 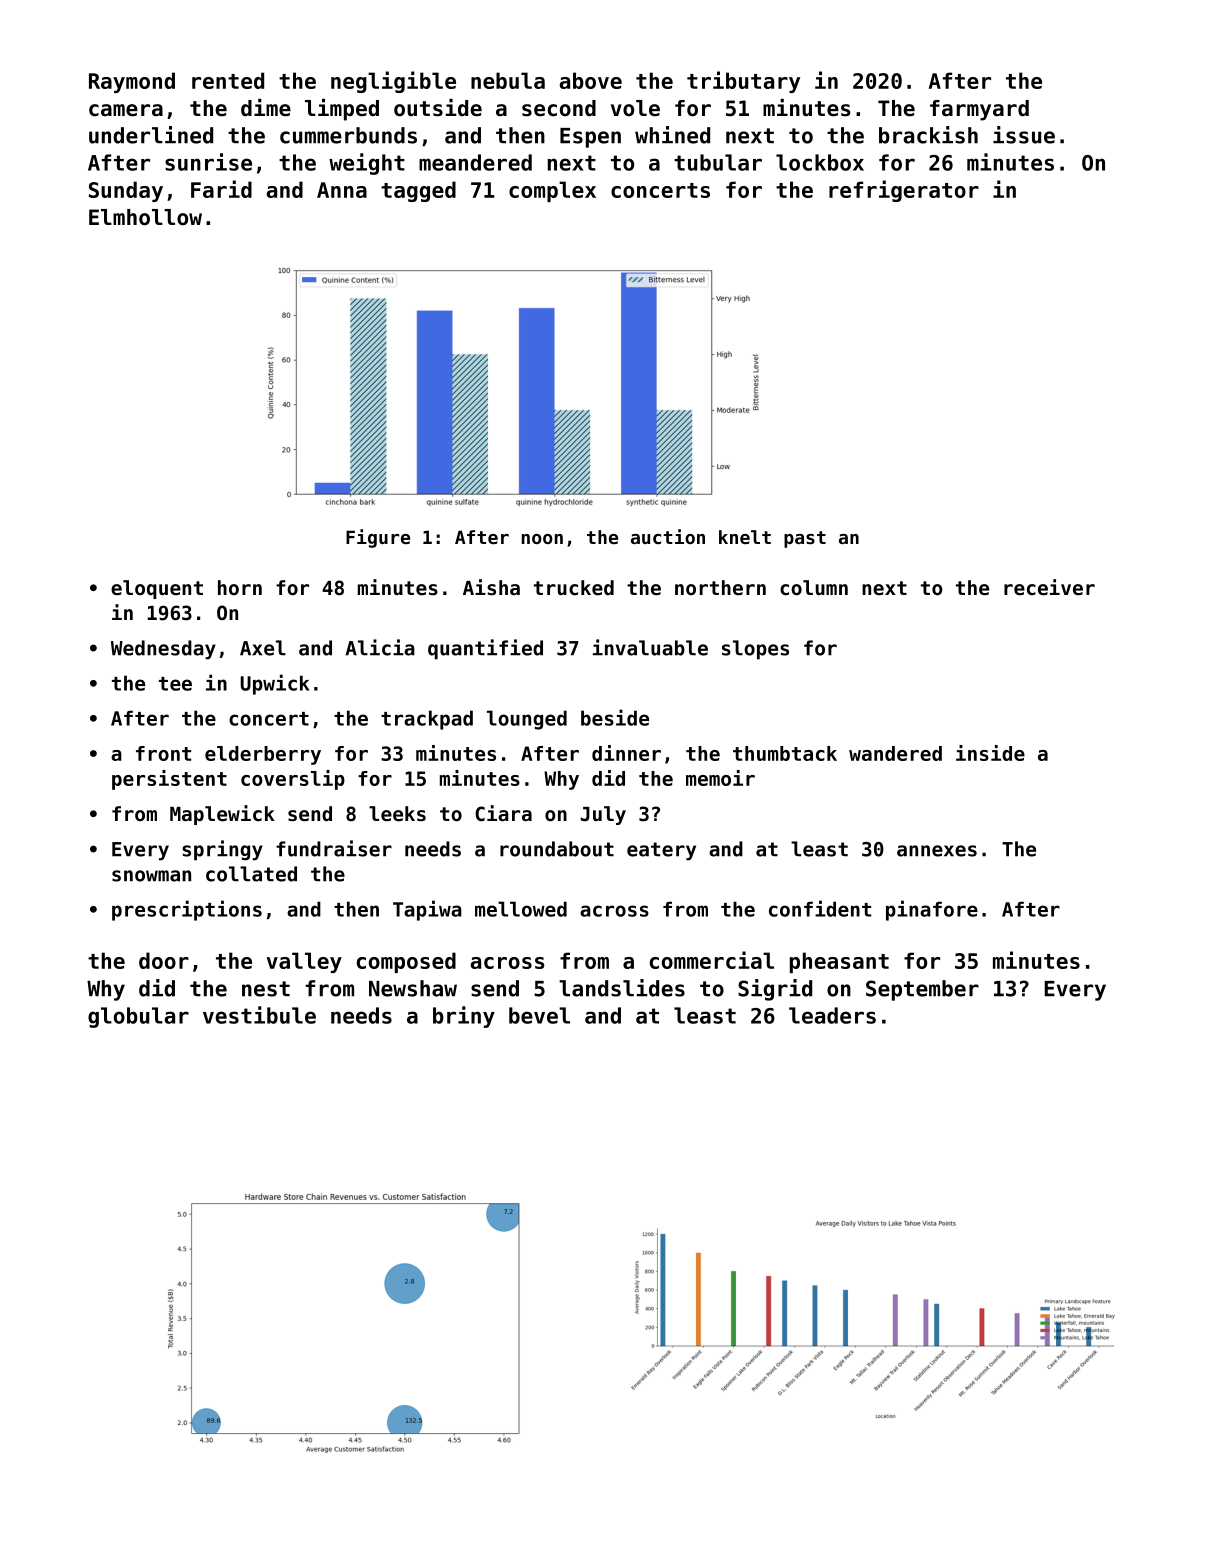 What do you see at coordinates (539, 1015) in the page?
I see `bevel` at bounding box center [539, 1015].
